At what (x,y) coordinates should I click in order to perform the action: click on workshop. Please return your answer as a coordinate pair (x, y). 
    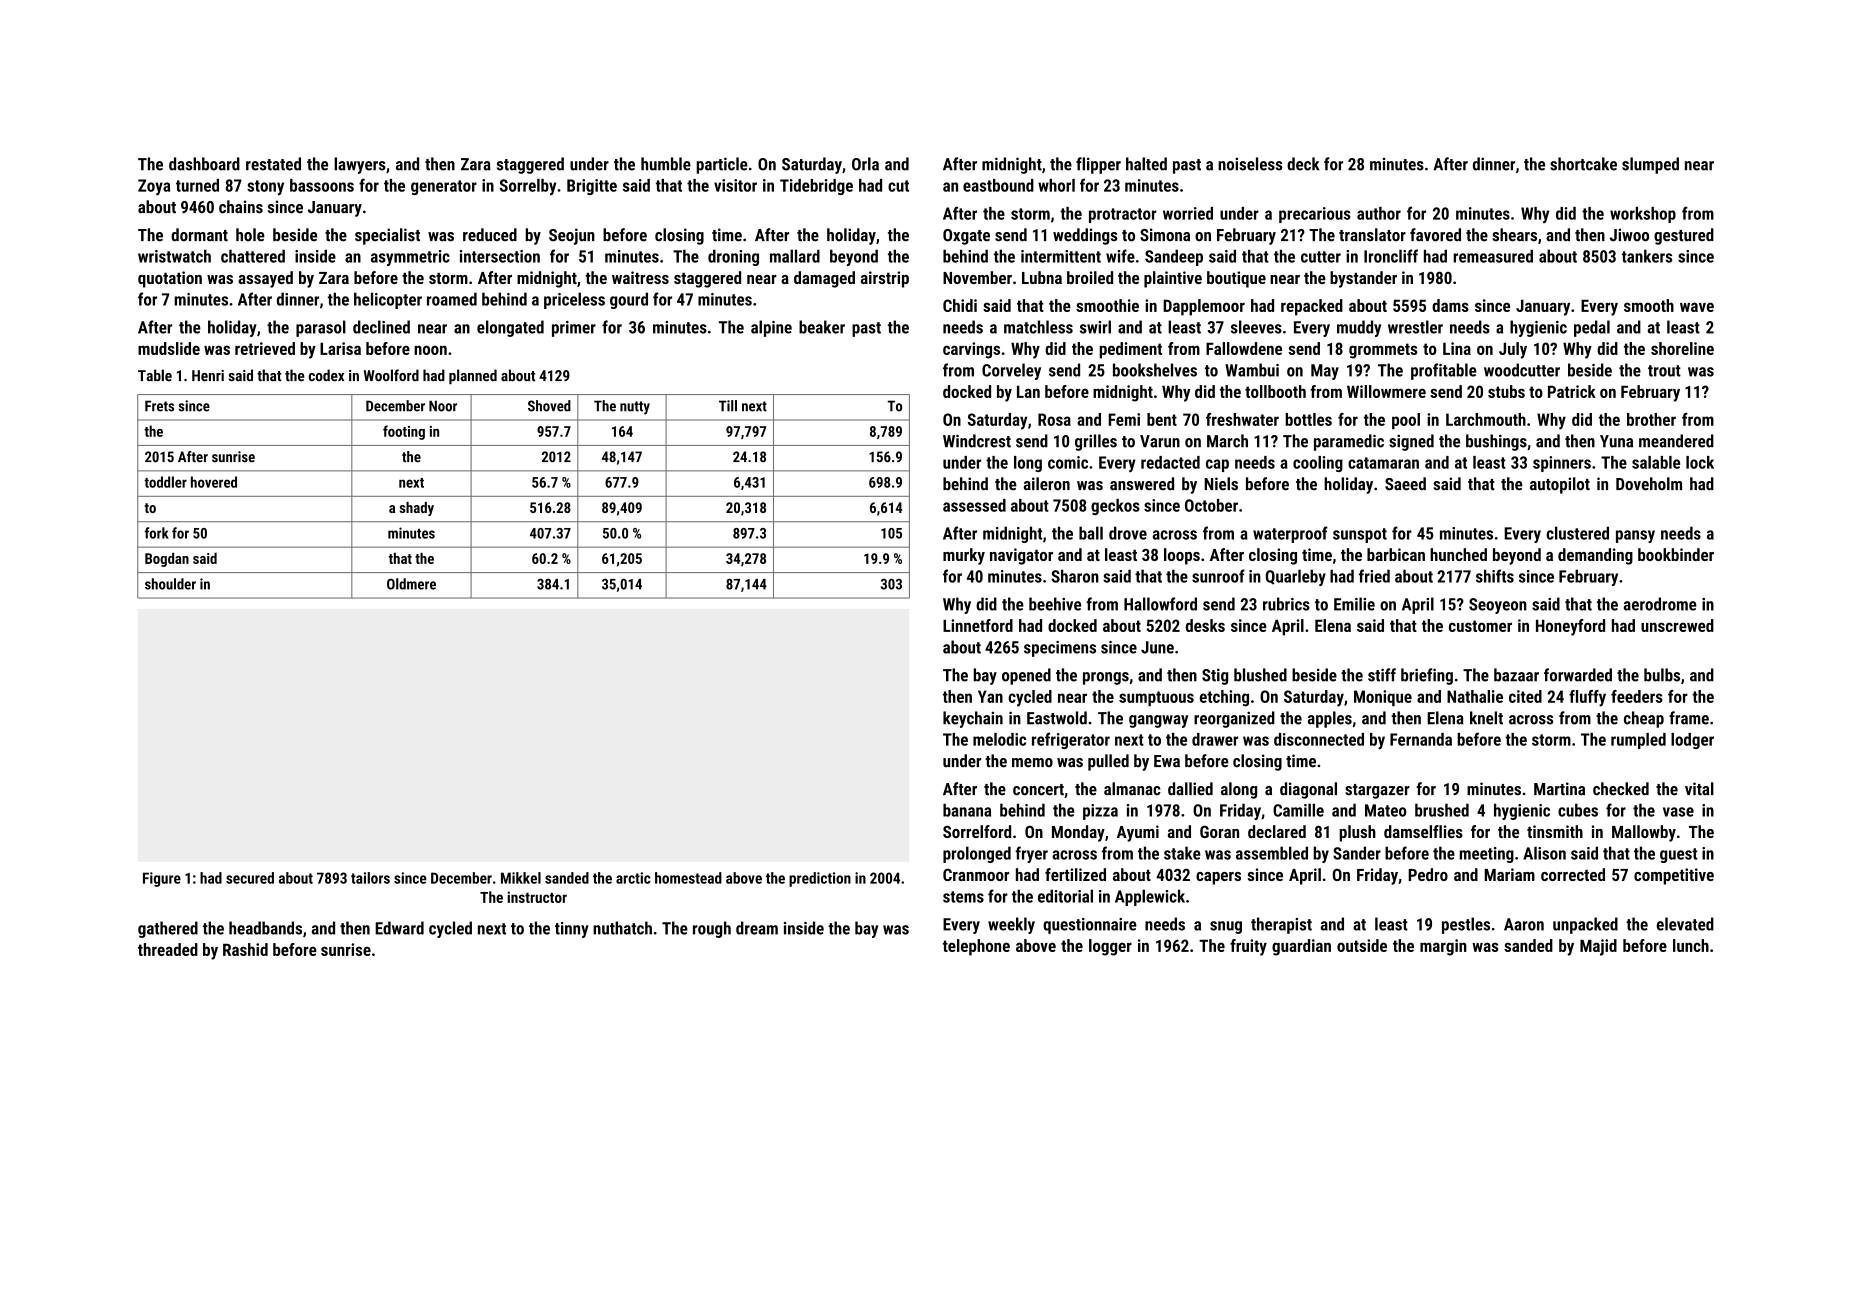
    Looking at the image, I should click on (1643, 215).
